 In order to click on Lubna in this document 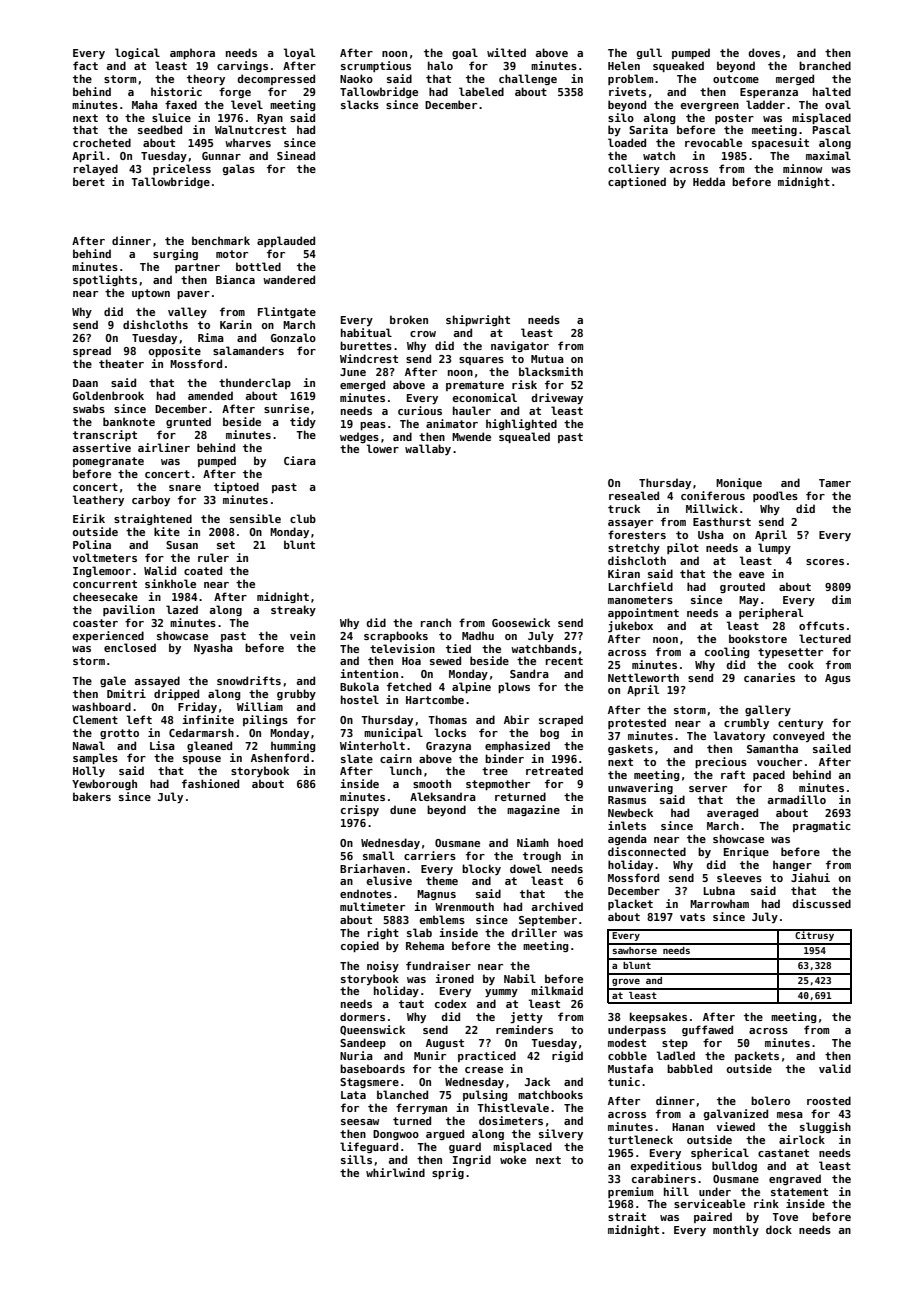, I will do `click(719, 890)`.
